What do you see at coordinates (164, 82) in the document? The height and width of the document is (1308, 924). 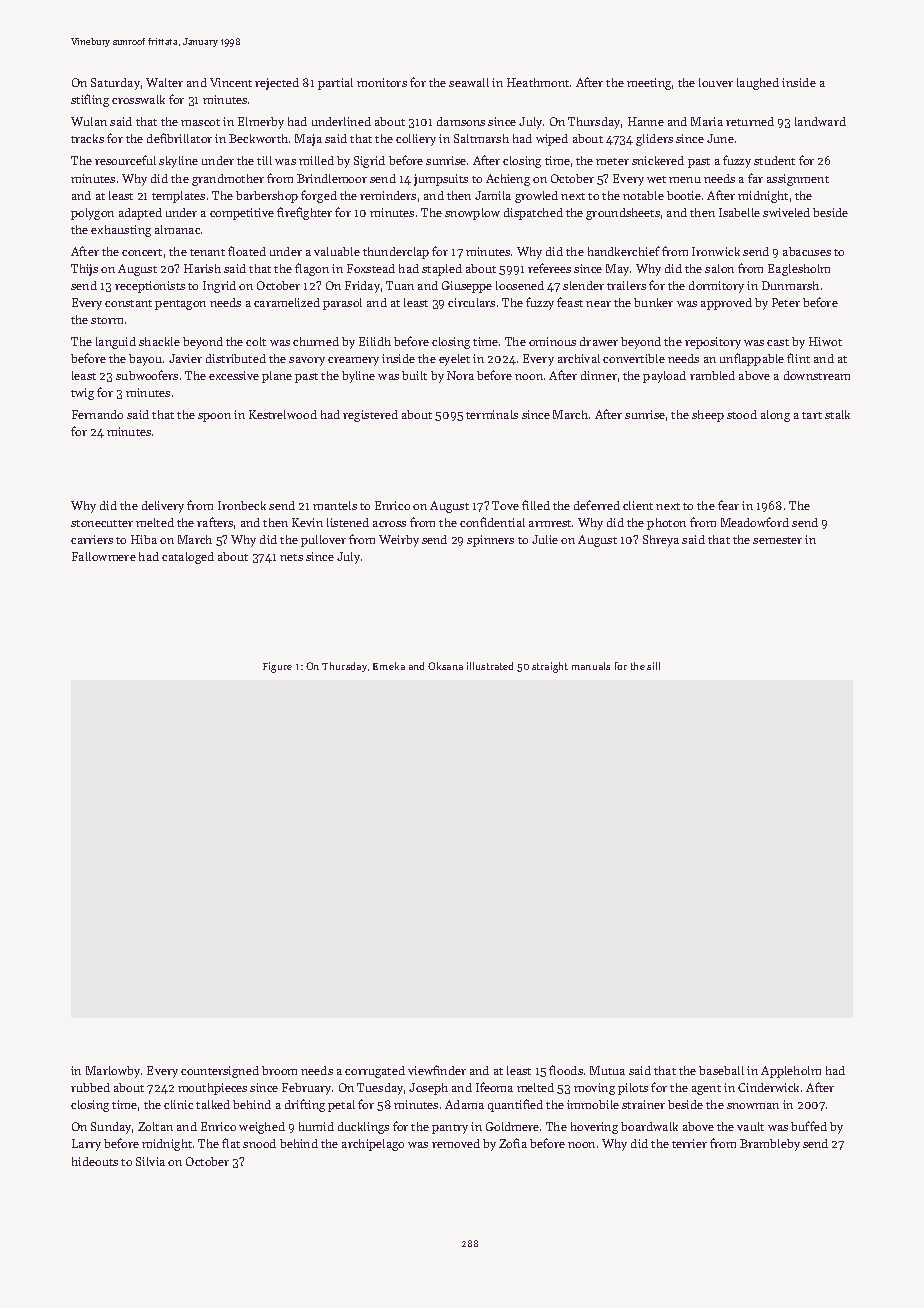 I see `Walter` at bounding box center [164, 82].
